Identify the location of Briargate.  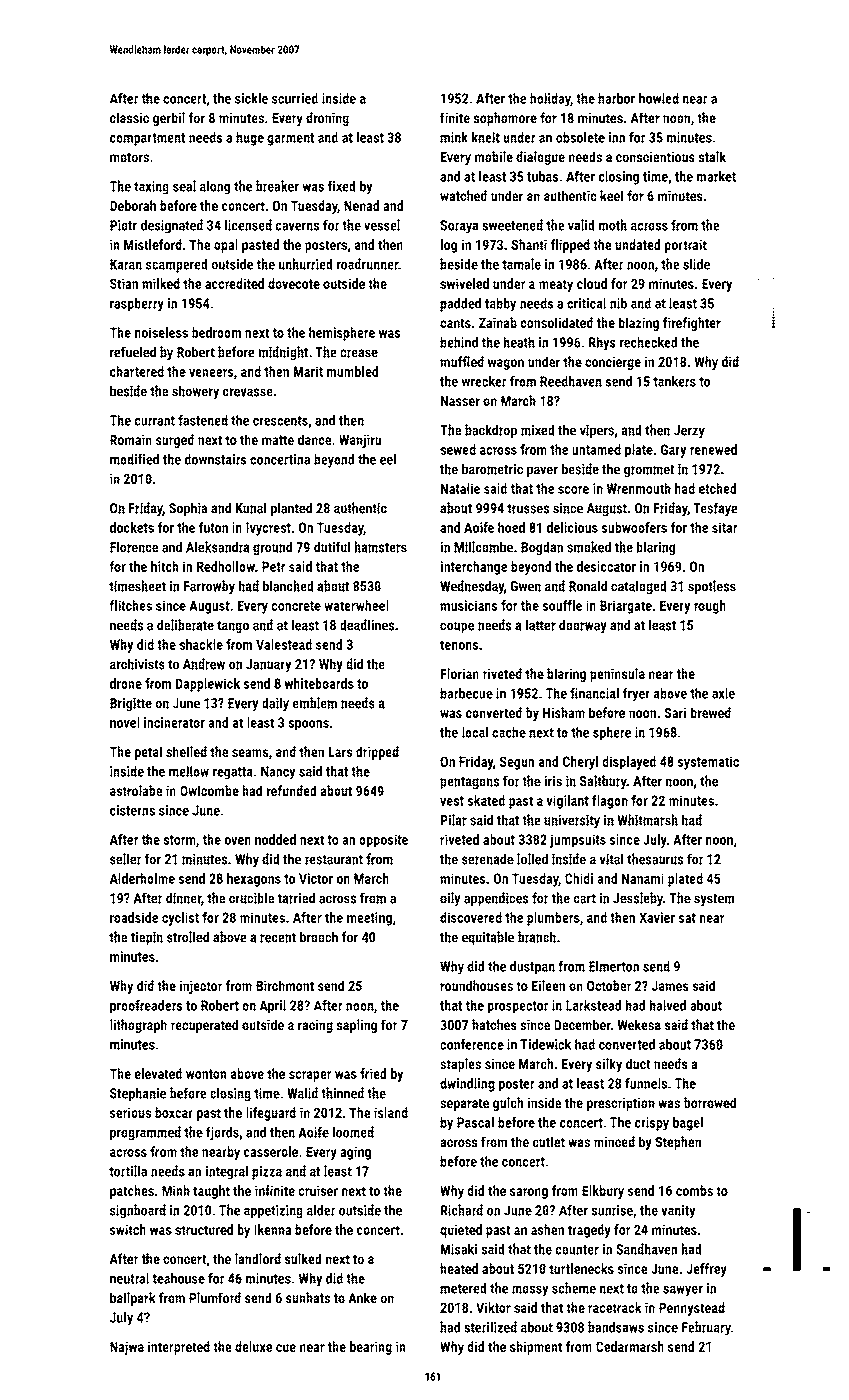
(626, 607).
